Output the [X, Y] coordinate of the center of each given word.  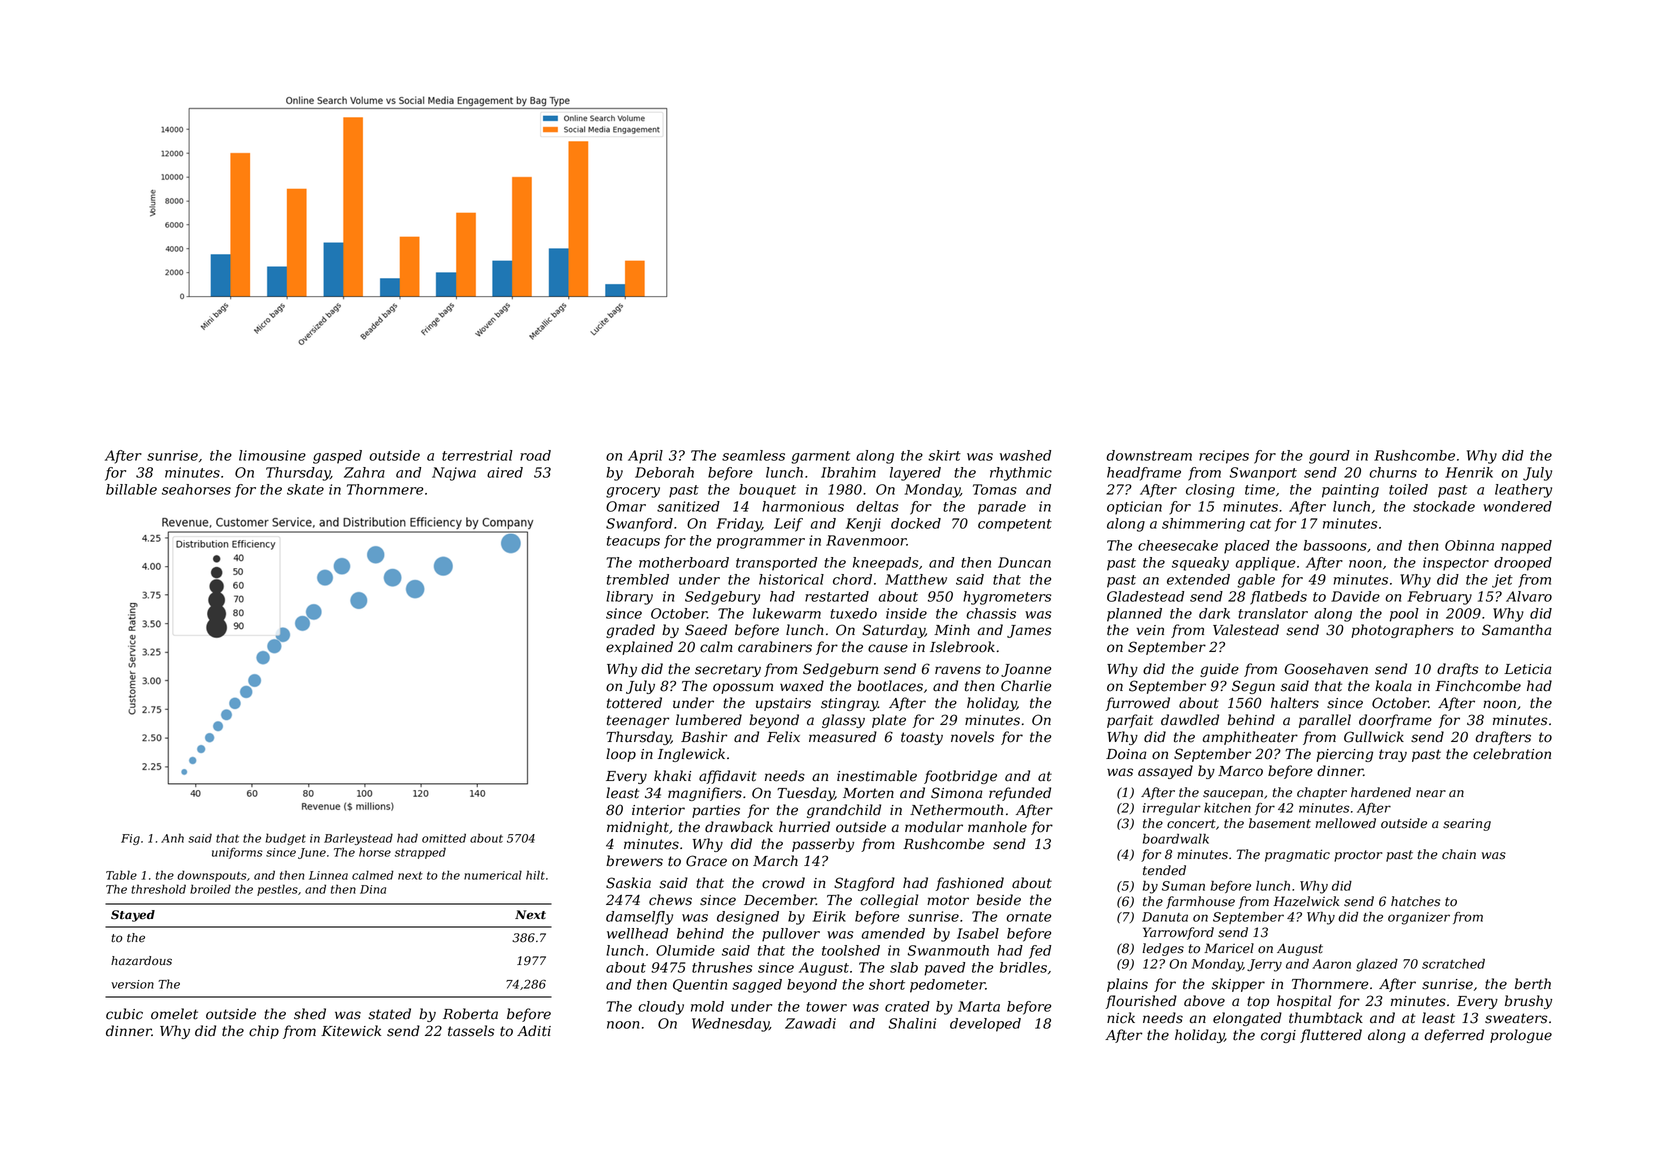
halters [1295, 703]
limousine [272, 455]
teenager [638, 721]
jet [1502, 581]
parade [1002, 508]
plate [889, 721]
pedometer [947, 986]
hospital [1304, 1002]
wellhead [637, 933]
